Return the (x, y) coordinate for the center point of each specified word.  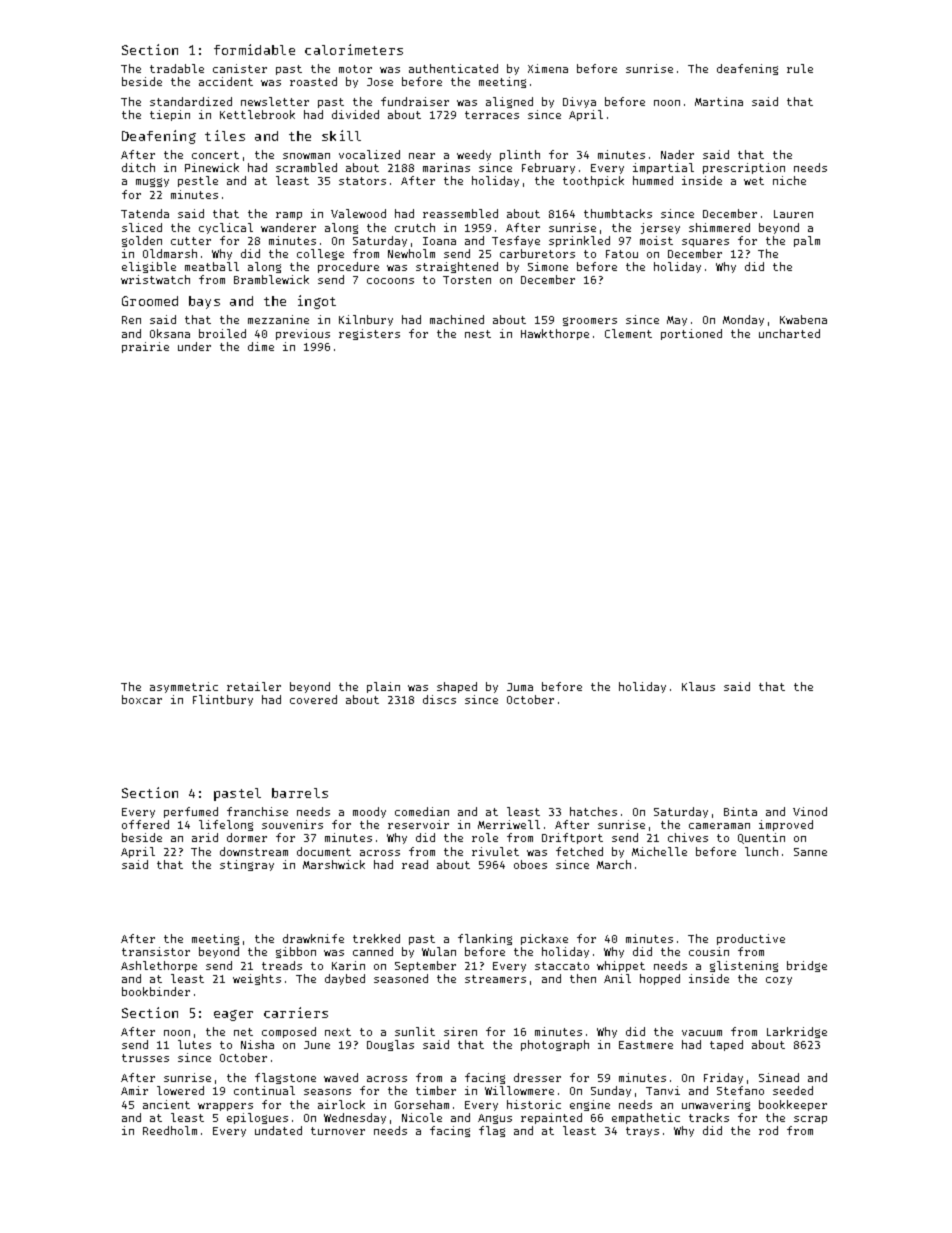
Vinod (810, 811)
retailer (254, 686)
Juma (520, 687)
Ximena (548, 68)
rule (800, 68)
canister (240, 68)
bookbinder (156, 991)
